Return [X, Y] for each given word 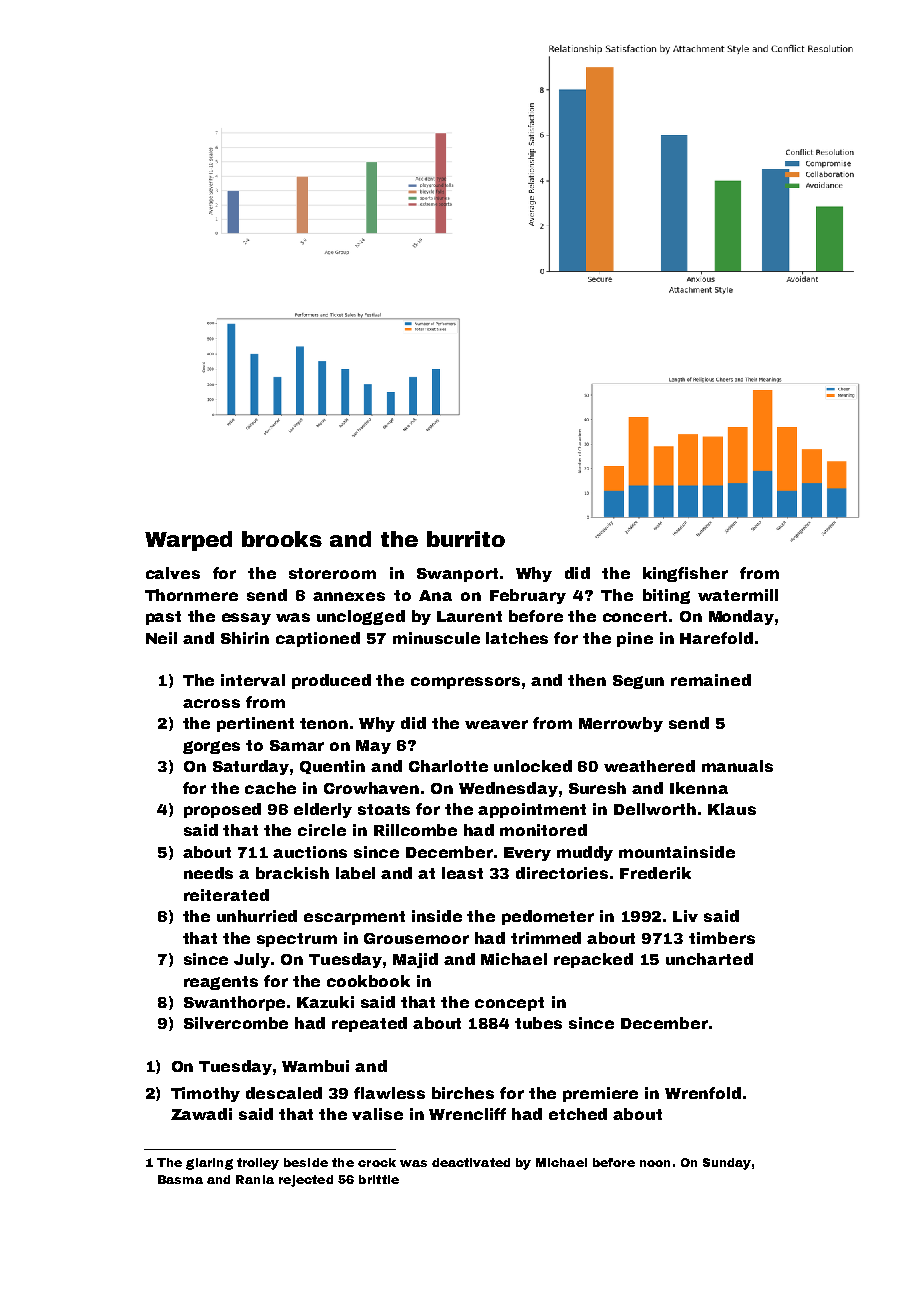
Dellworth [655, 809]
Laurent [469, 616]
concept [509, 1004]
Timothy [205, 1094]
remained [711, 680]
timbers [722, 938]
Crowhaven [371, 788]
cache [270, 788]
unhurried [257, 916]
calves [173, 573]
